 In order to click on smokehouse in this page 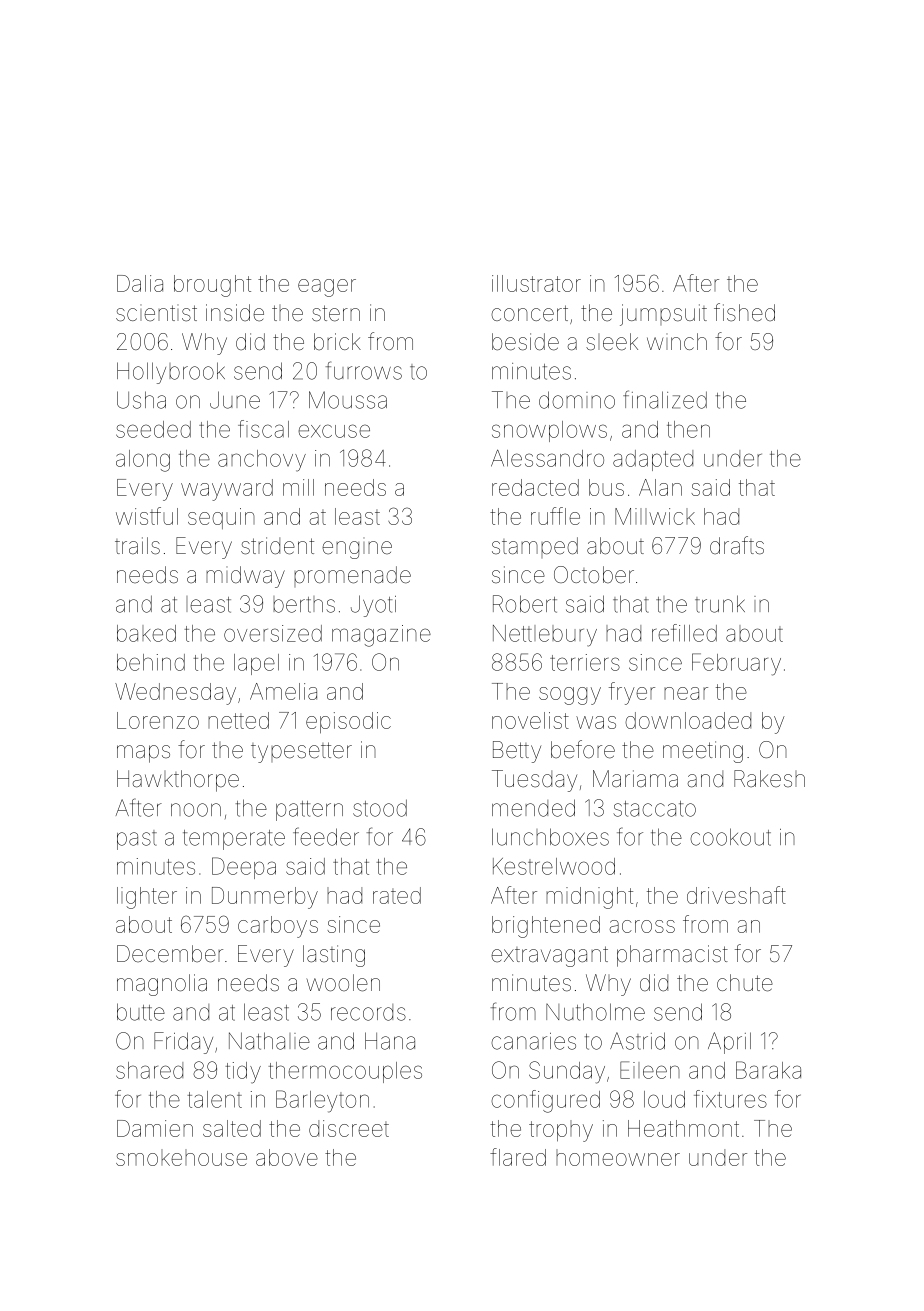, I will do `click(181, 1157)`.
